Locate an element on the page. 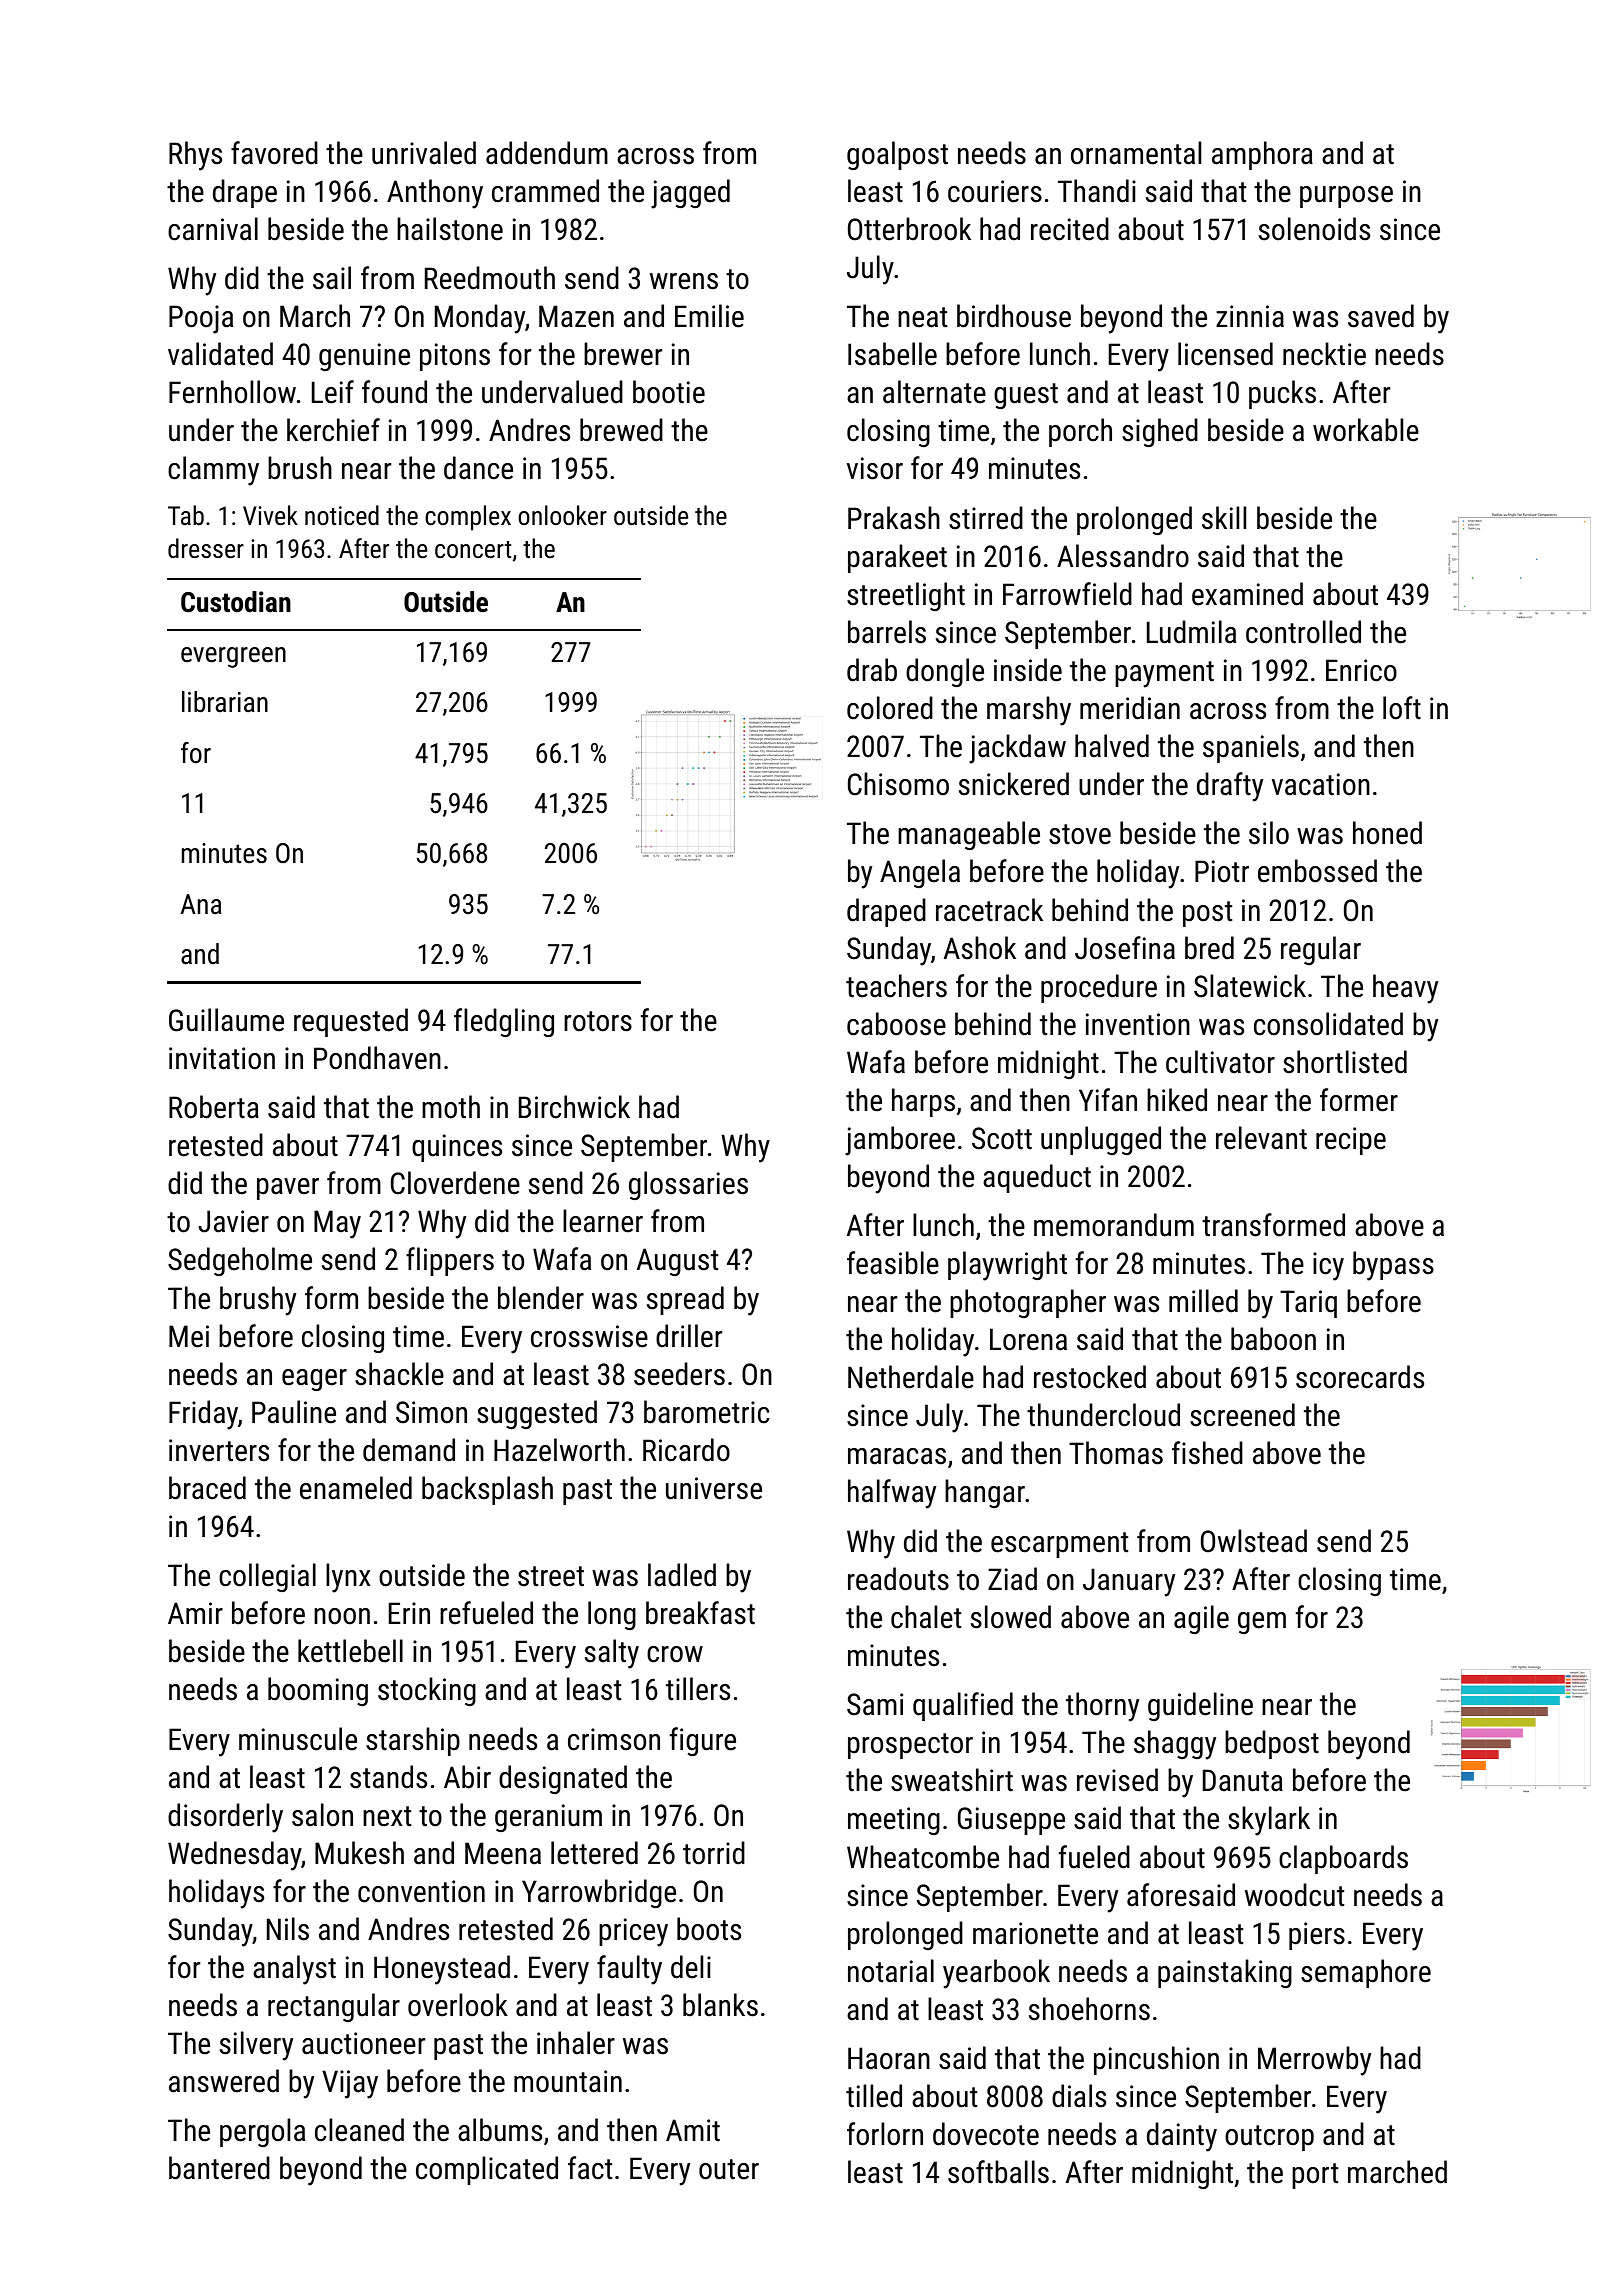 The image size is (1620, 2292). thorny is located at coordinates (1102, 1707).
